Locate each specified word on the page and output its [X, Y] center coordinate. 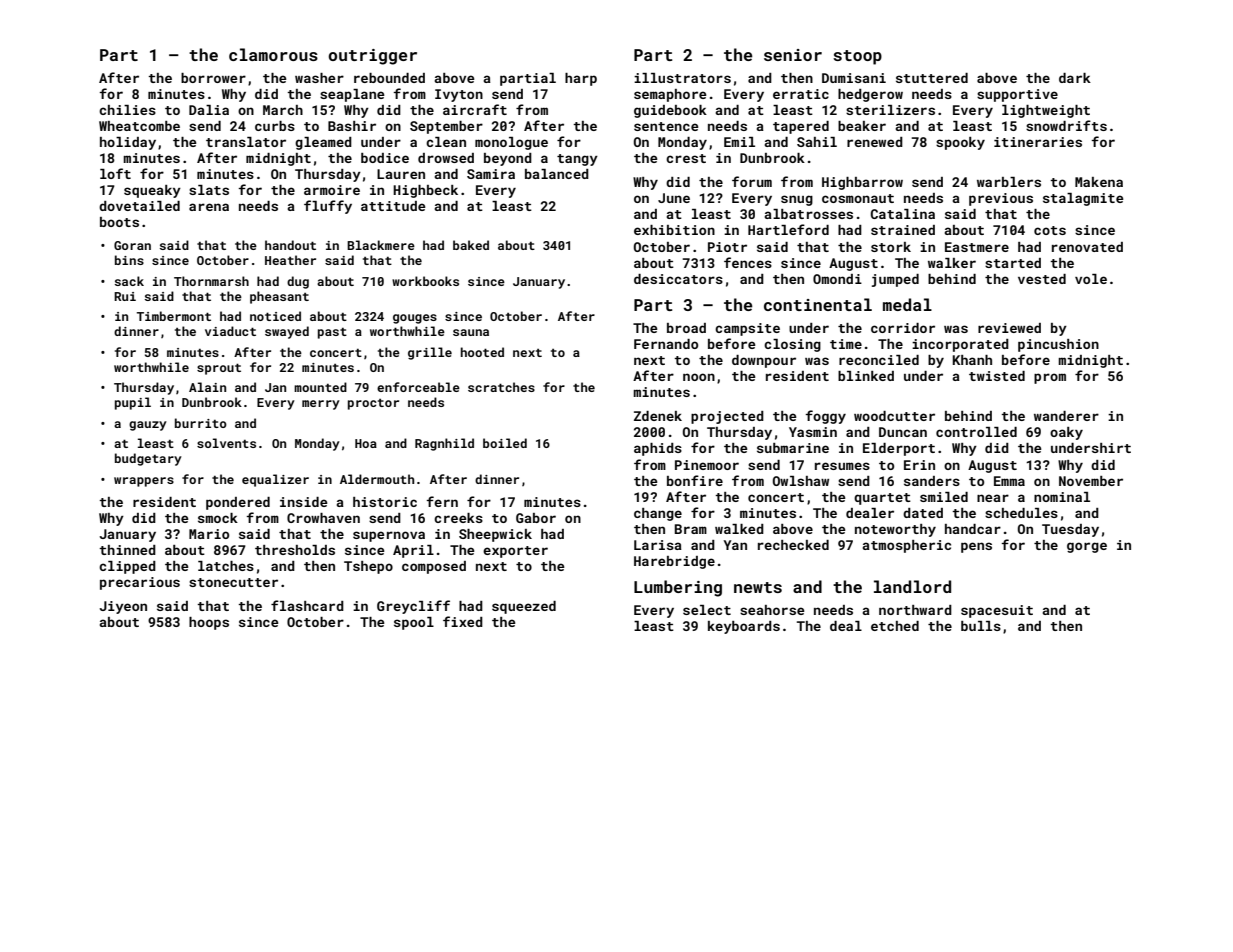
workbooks [425, 281]
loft [115, 173]
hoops [209, 623]
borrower [213, 78]
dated [923, 513]
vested [1042, 279]
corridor [903, 328]
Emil [739, 142]
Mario [209, 534]
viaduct [230, 331]
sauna [471, 332]
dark [1075, 78]
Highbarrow [862, 183]
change [658, 514]
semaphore [670, 95]
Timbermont [174, 316]
